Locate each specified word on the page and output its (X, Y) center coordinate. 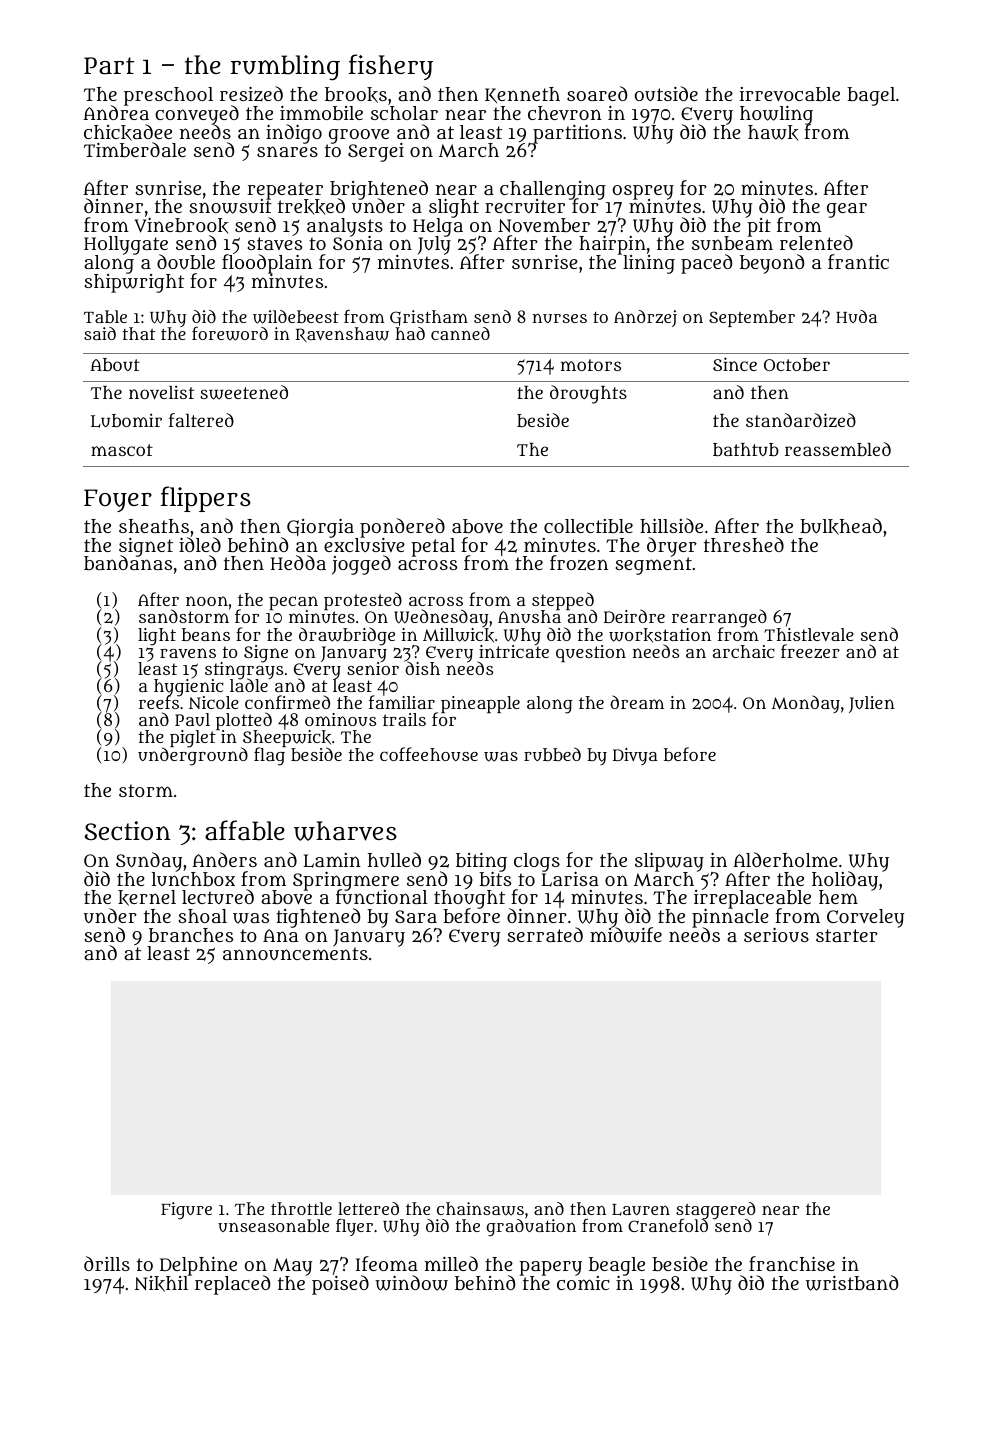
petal (433, 547)
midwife (626, 935)
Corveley (865, 918)
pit (759, 227)
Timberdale (135, 149)
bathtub (746, 449)
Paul (192, 719)
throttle (301, 1208)
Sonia (358, 243)
